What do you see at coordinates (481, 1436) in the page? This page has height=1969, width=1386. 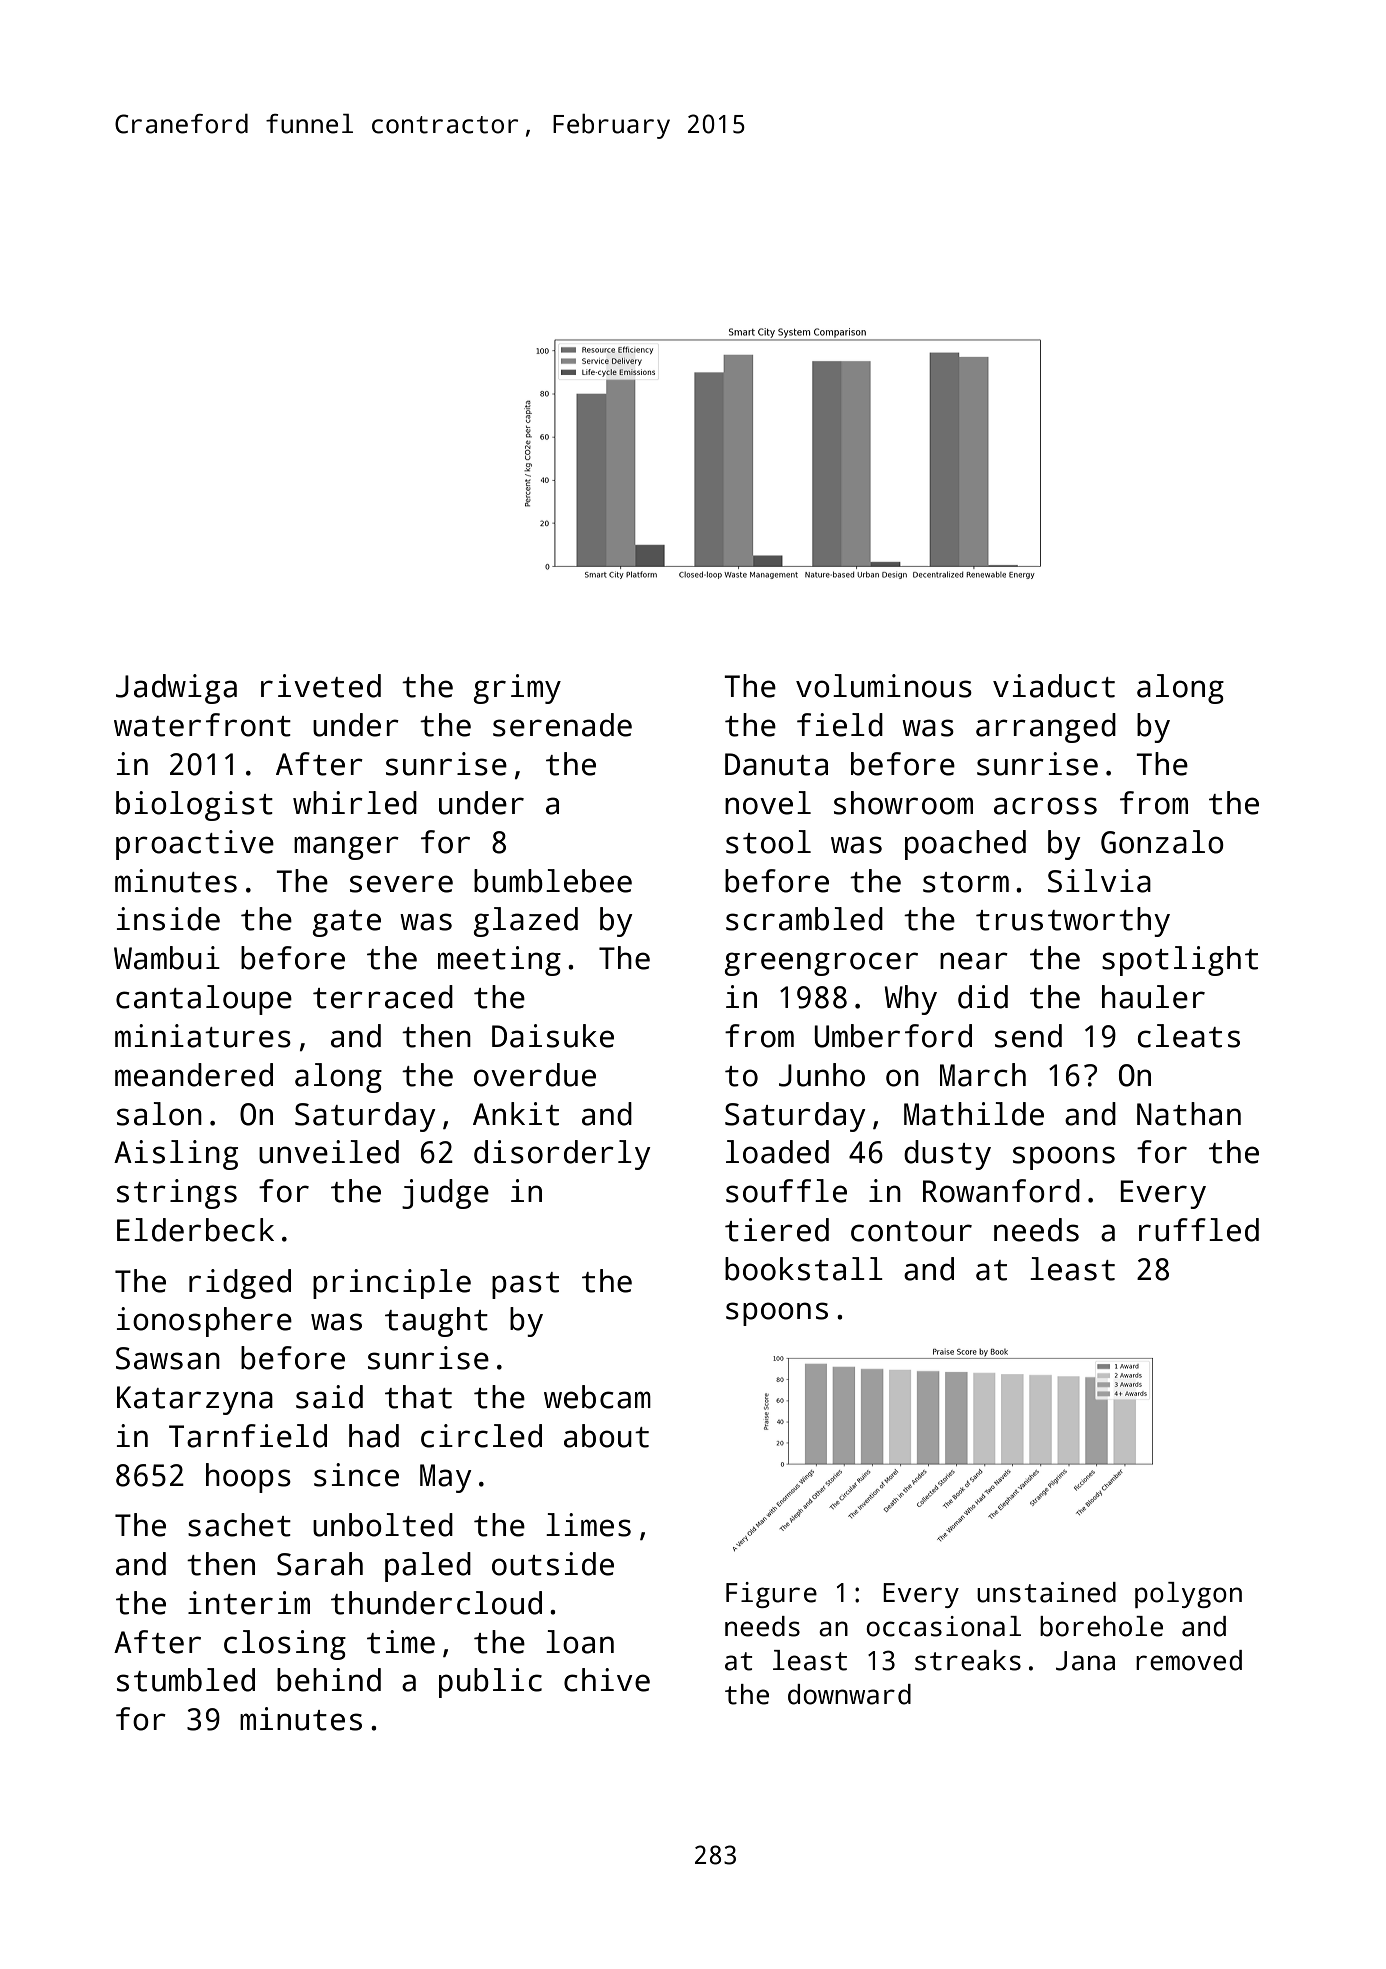 I see `circled` at bounding box center [481, 1436].
